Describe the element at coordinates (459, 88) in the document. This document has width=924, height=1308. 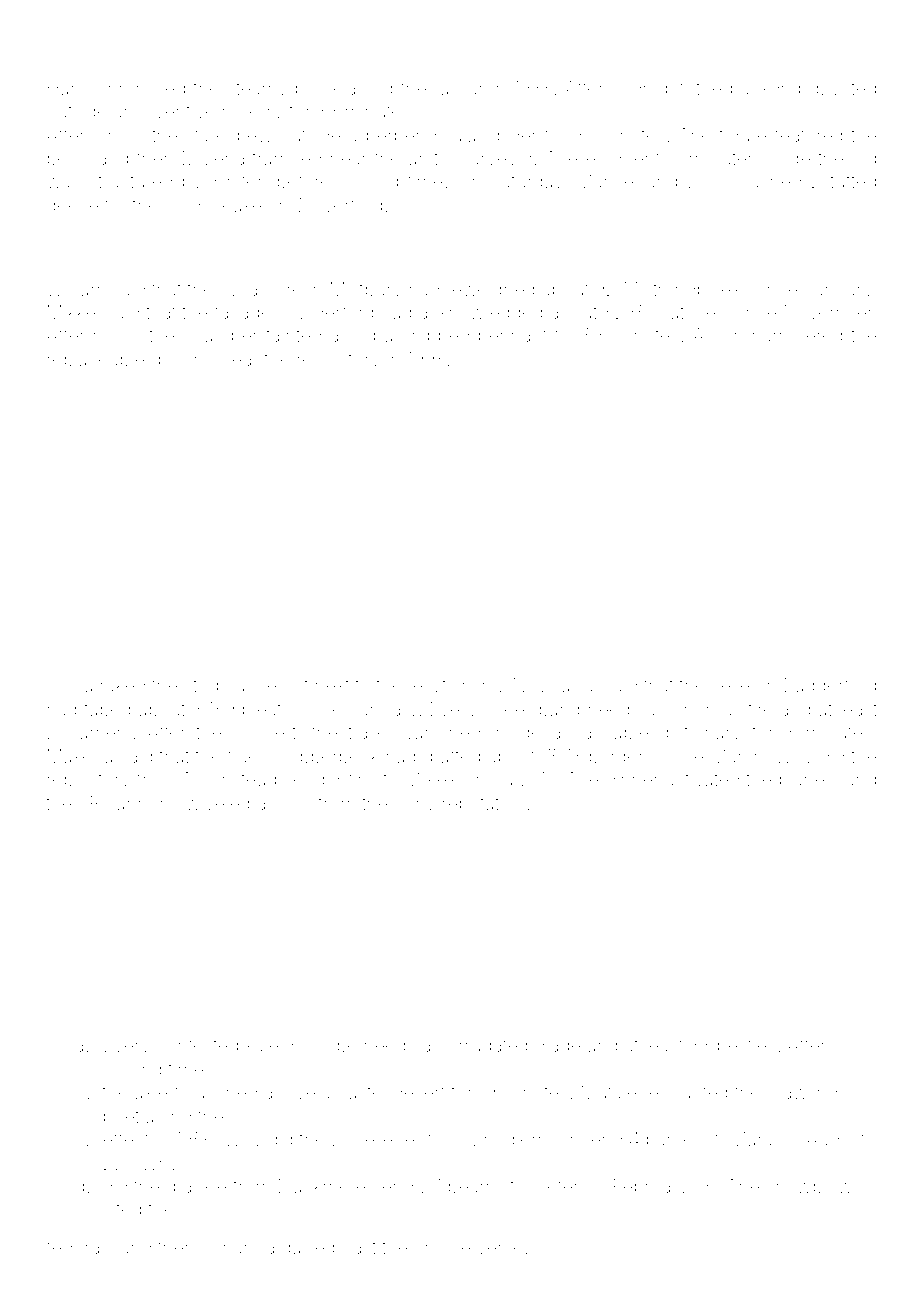
I see `railcar` at that location.
